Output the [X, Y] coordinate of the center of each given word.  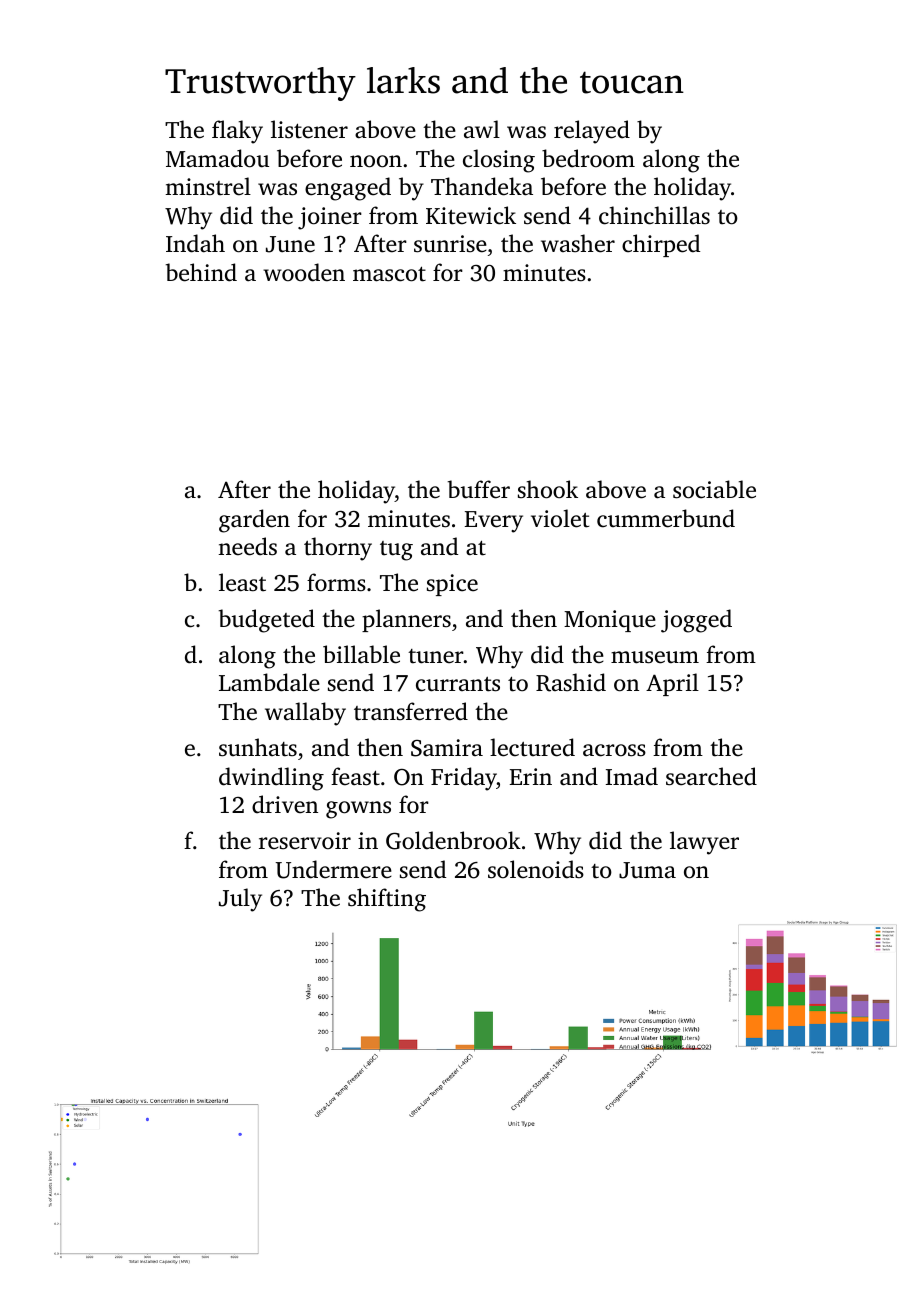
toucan [632, 82]
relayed [592, 132]
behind [201, 272]
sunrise [450, 244]
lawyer [704, 843]
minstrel [208, 186]
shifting [387, 900]
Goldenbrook [453, 840]
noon [376, 161]
